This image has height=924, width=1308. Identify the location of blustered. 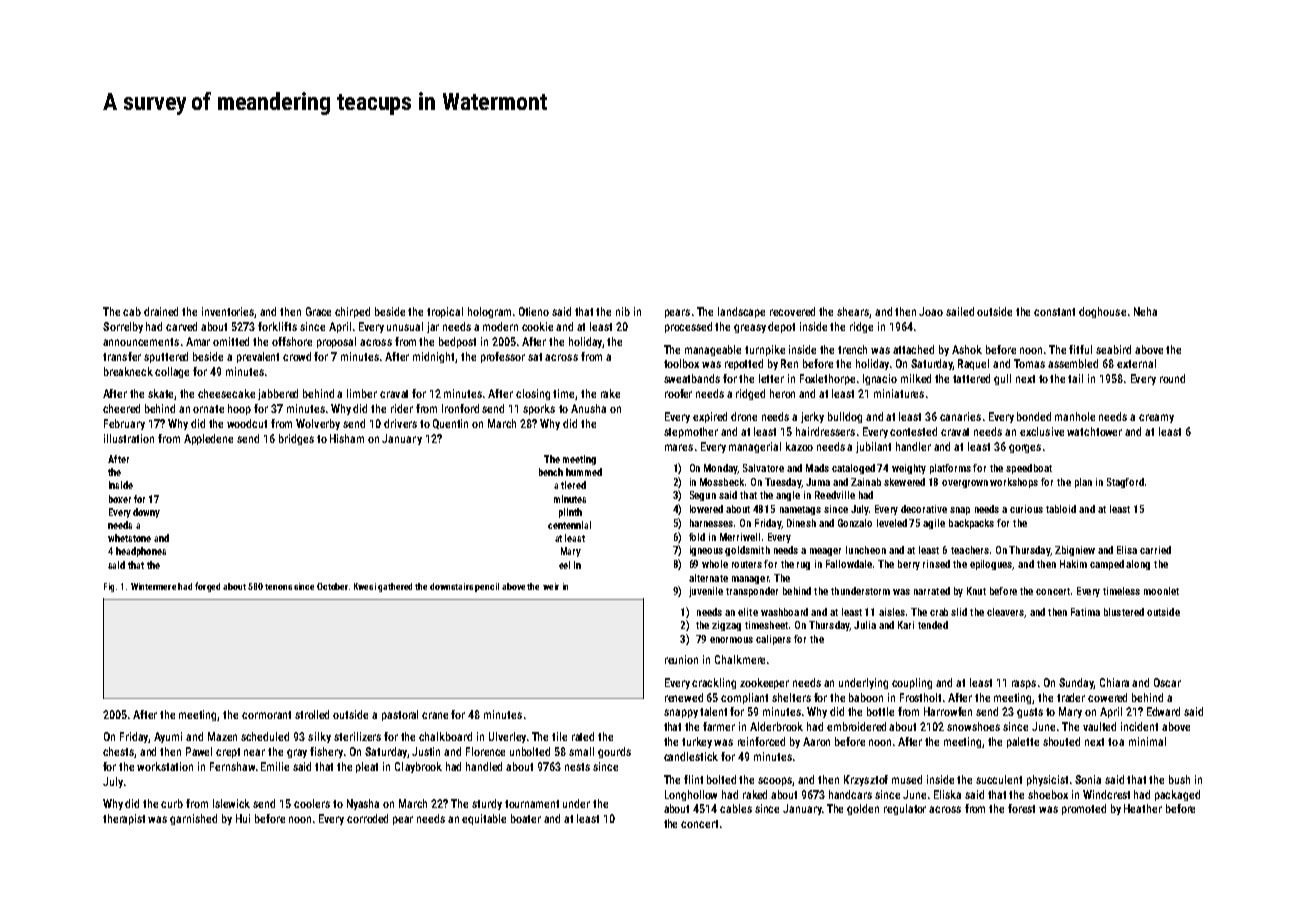
(1124, 612).
